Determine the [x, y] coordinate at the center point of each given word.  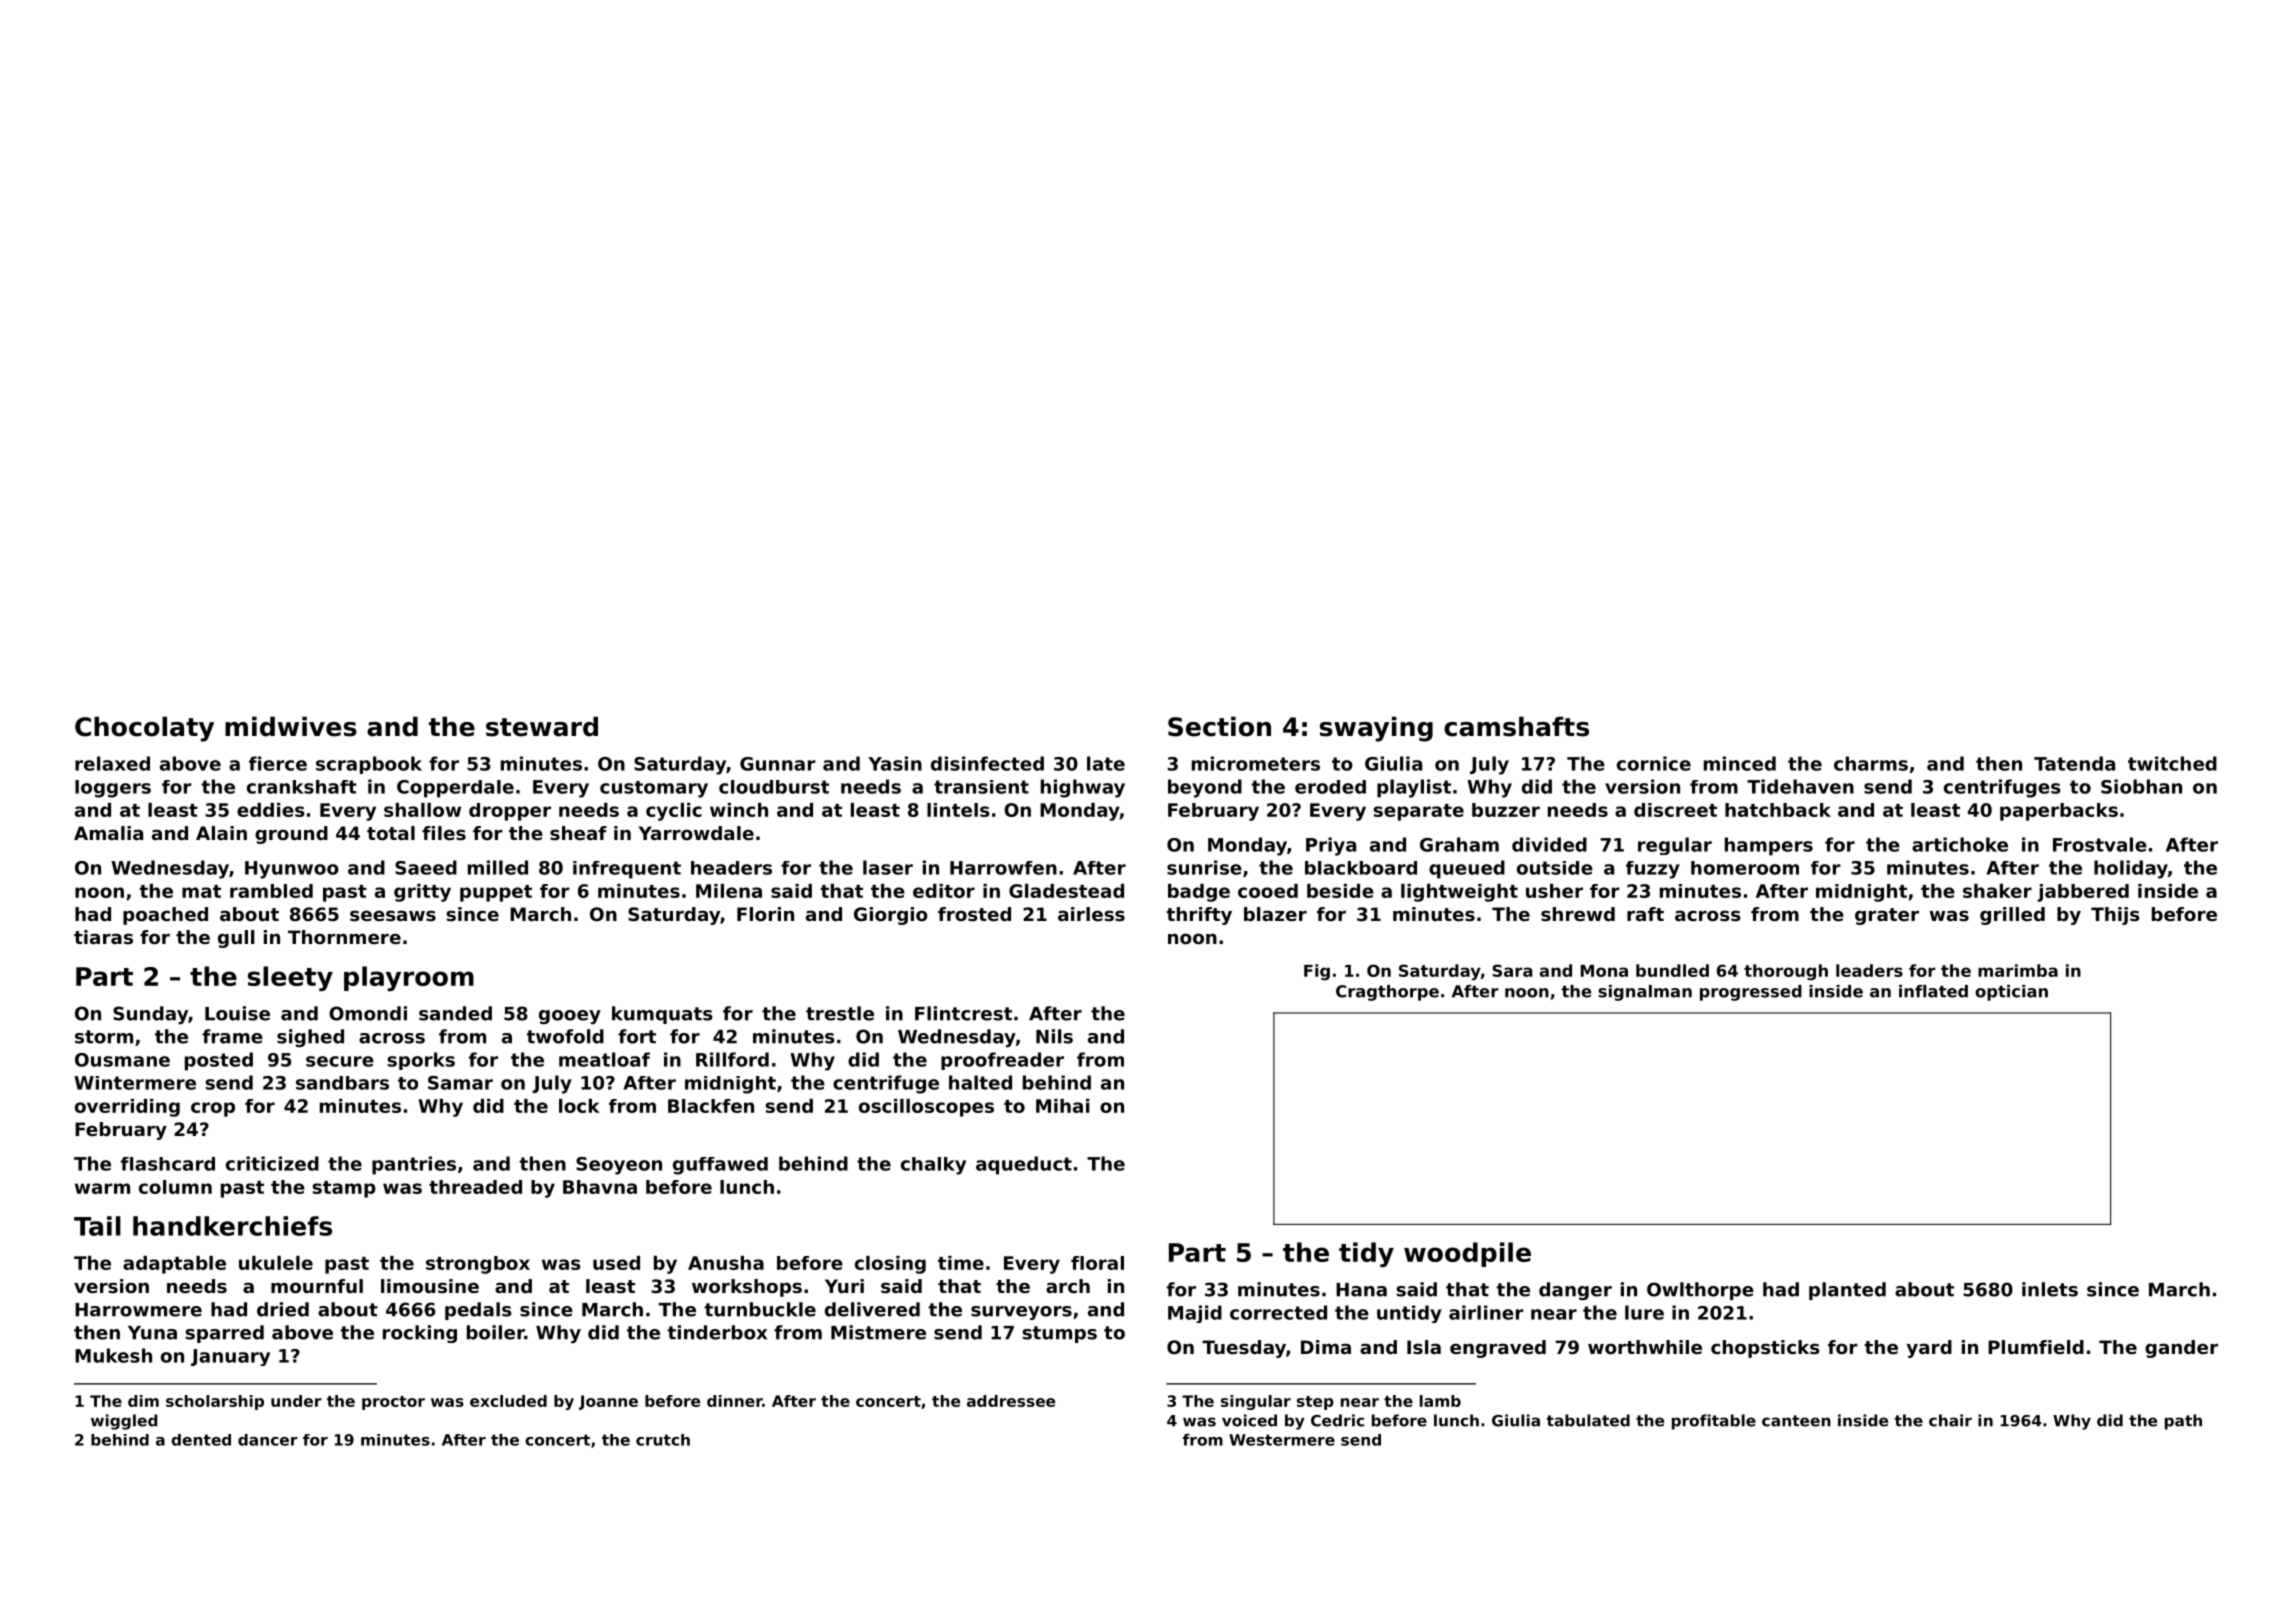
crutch [663, 1440]
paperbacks [2059, 812]
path [2183, 1422]
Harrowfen [1003, 868]
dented [201, 1440]
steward [542, 726]
